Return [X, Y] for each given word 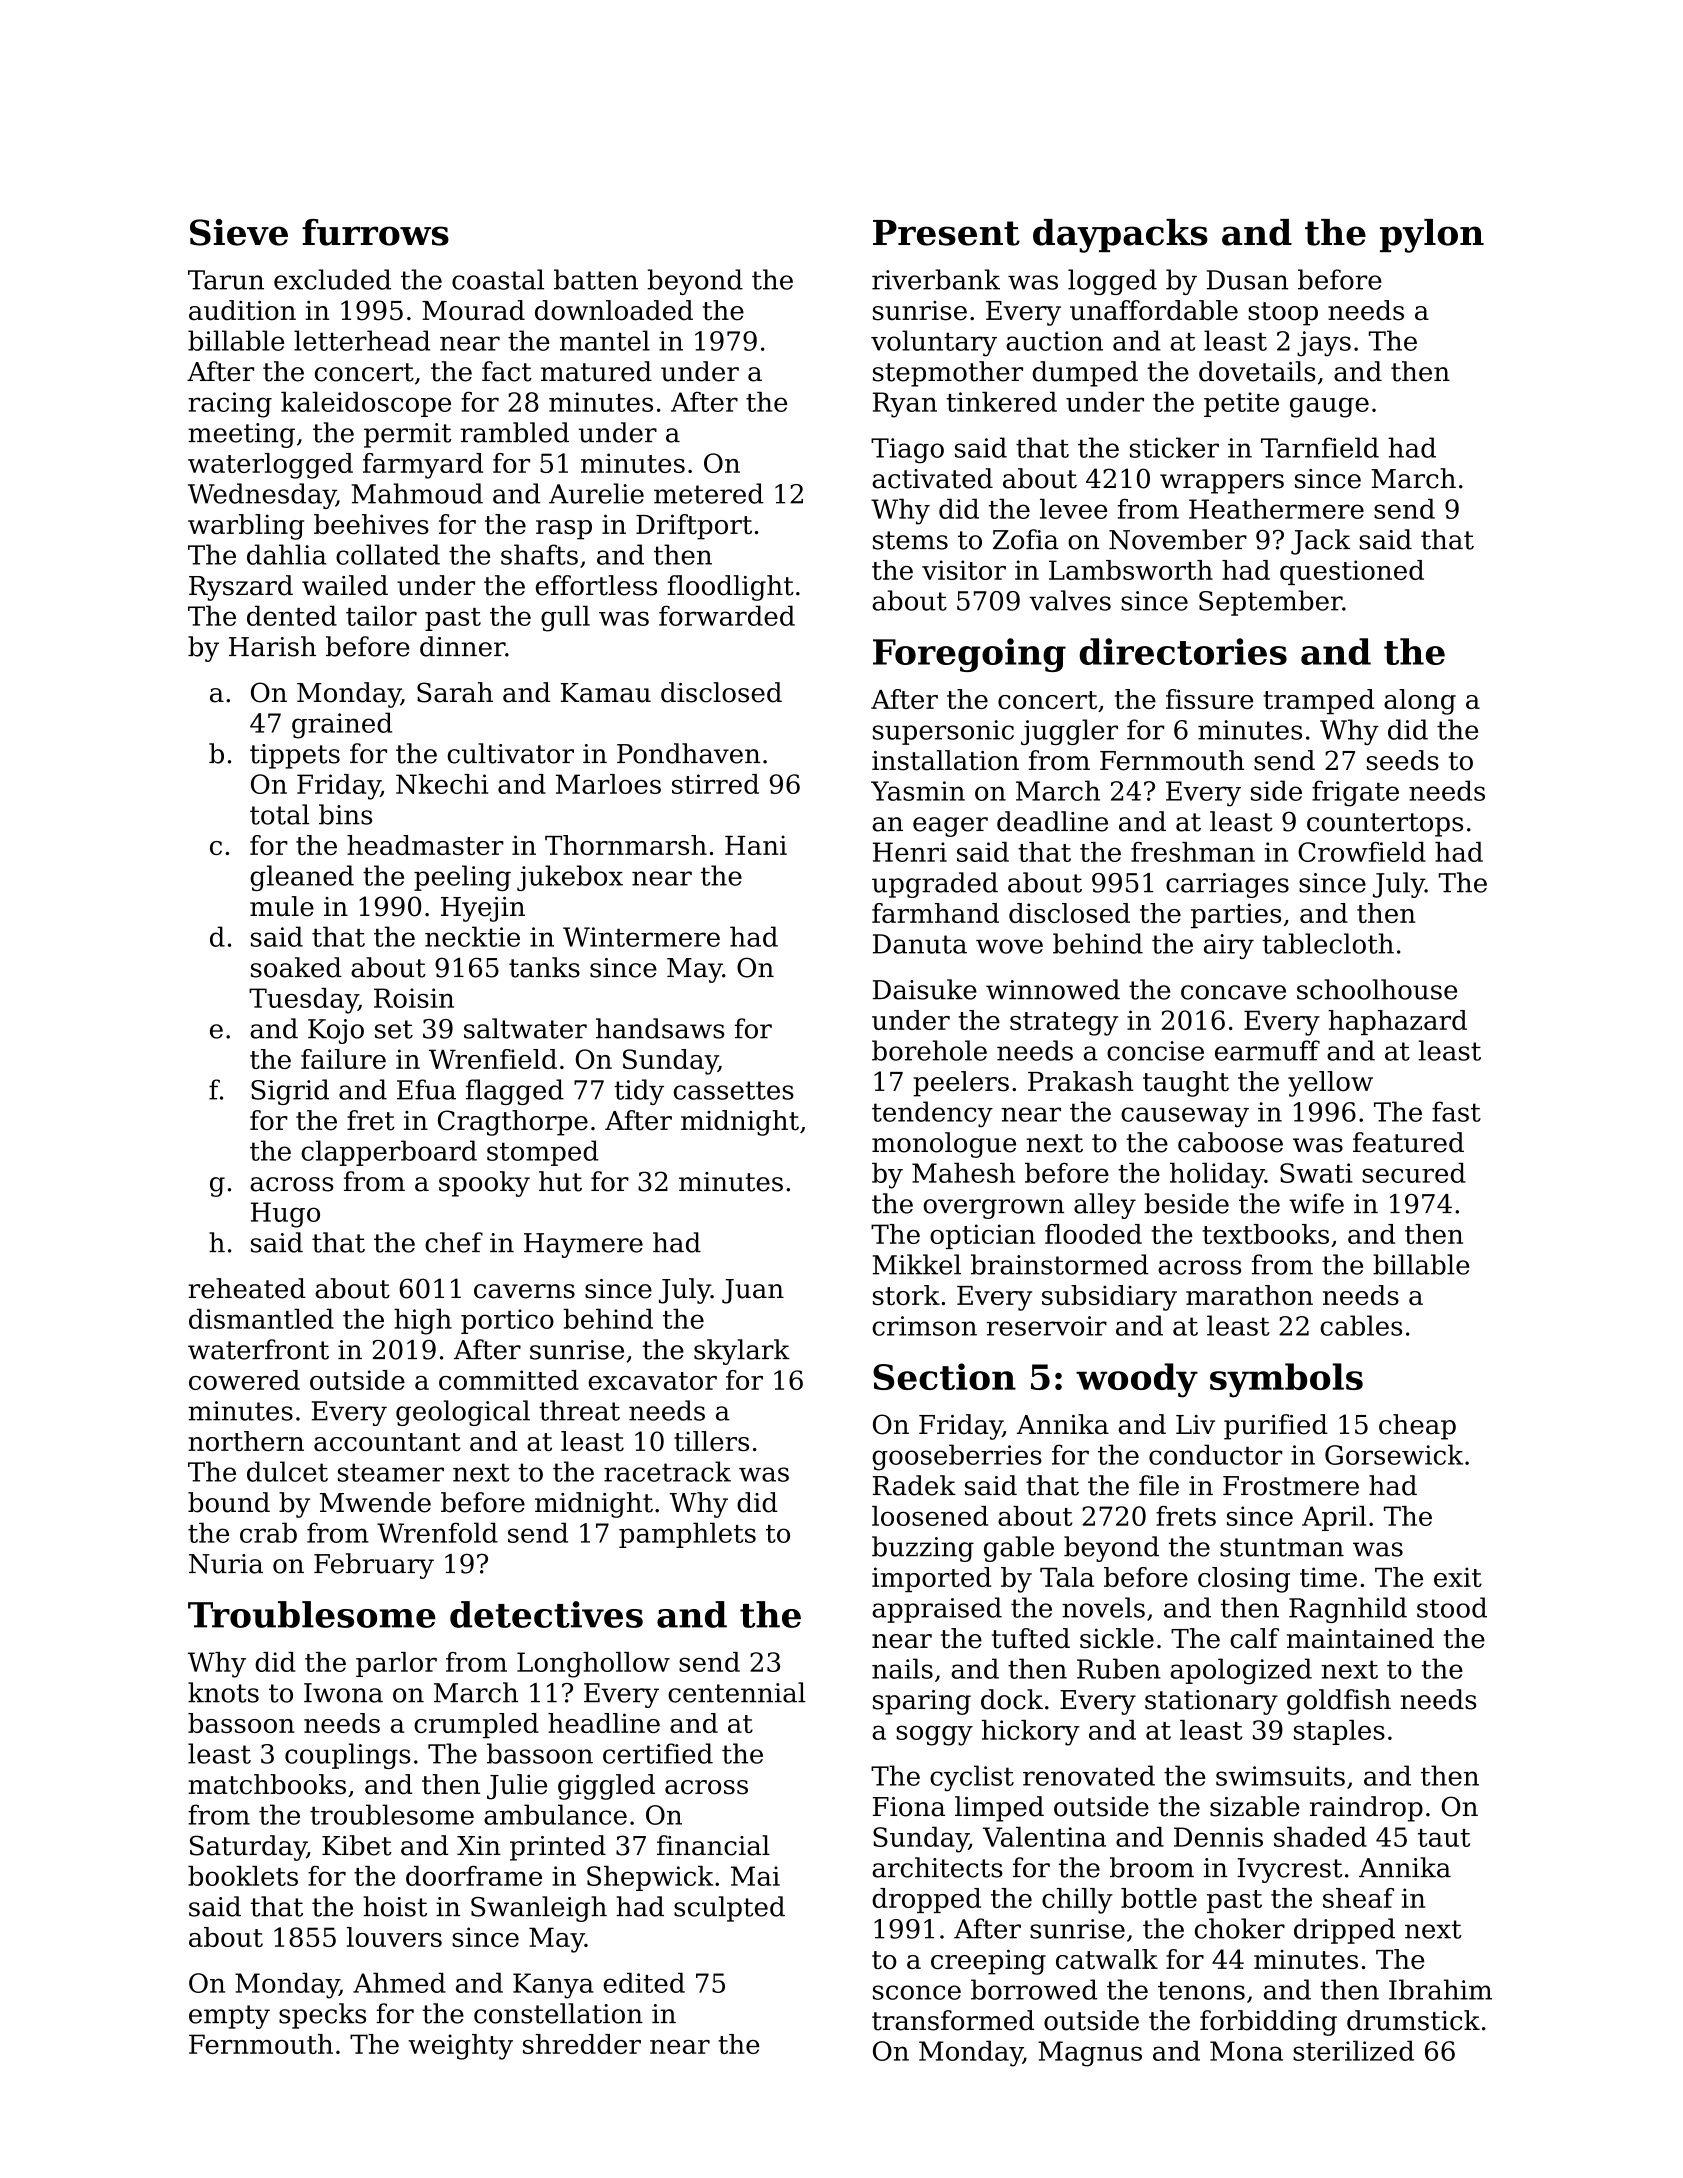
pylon [1432, 236]
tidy [639, 1092]
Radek [914, 1485]
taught [1186, 1084]
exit [1458, 1577]
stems [910, 540]
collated [388, 554]
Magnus [1090, 2054]
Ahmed [399, 1983]
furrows [375, 232]
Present [946, 233]
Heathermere [1276, 508]
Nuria [226, 1564]
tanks [544, 967]
